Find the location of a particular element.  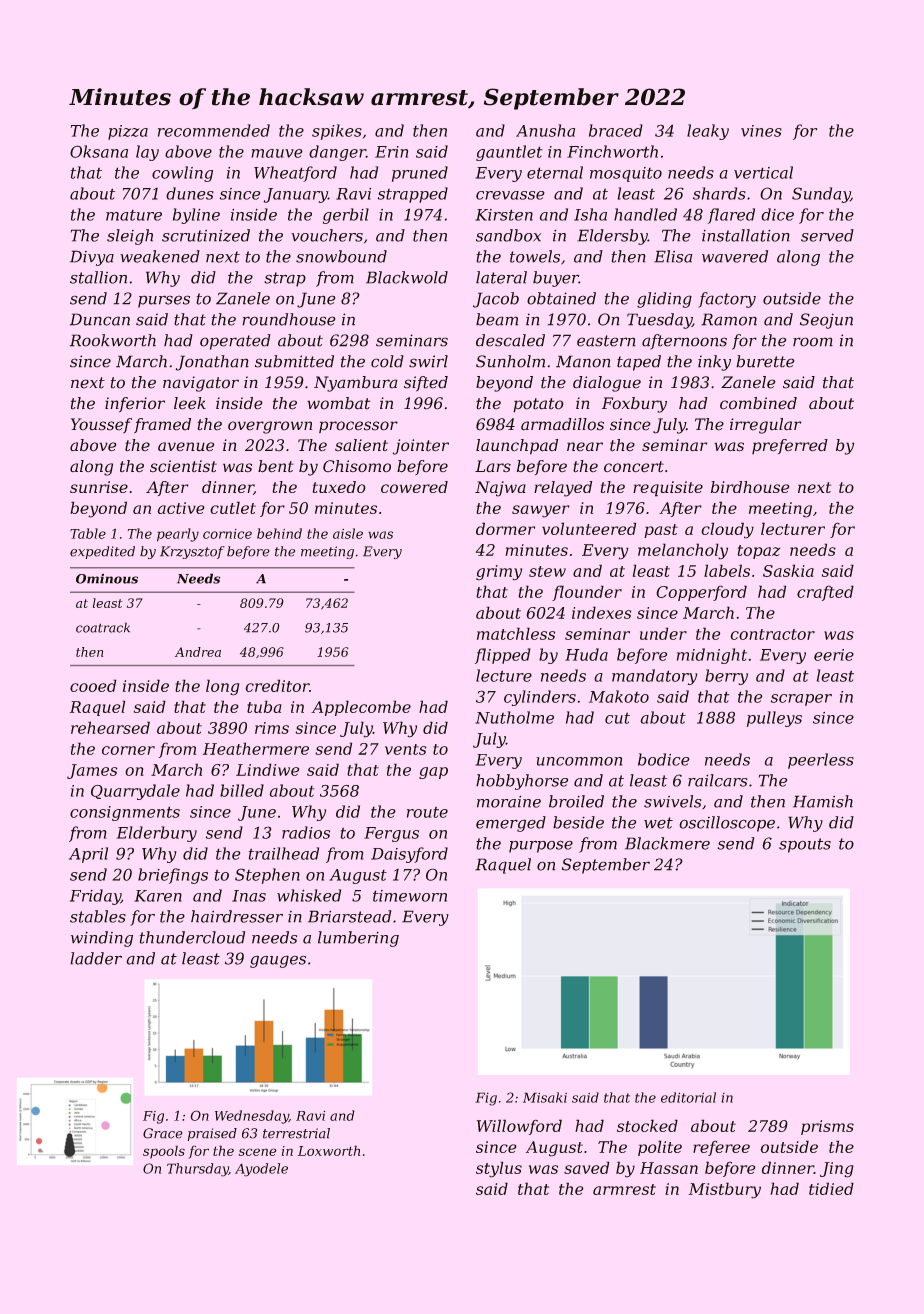

tidied is located at coordinates (831, 1189).
